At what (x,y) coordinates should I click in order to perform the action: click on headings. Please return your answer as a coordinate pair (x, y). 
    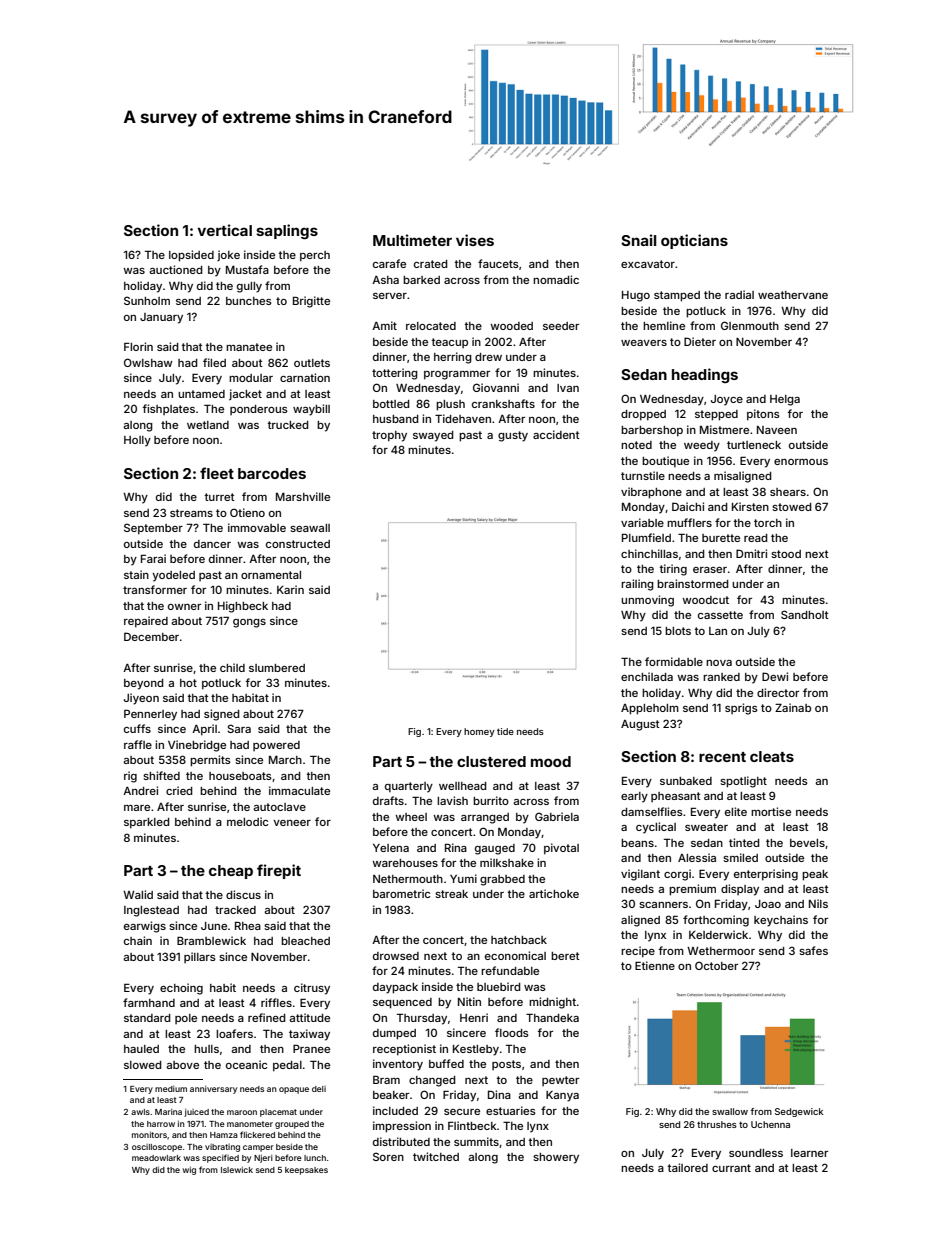
    Looking at the image, I should click on (705, 375).
